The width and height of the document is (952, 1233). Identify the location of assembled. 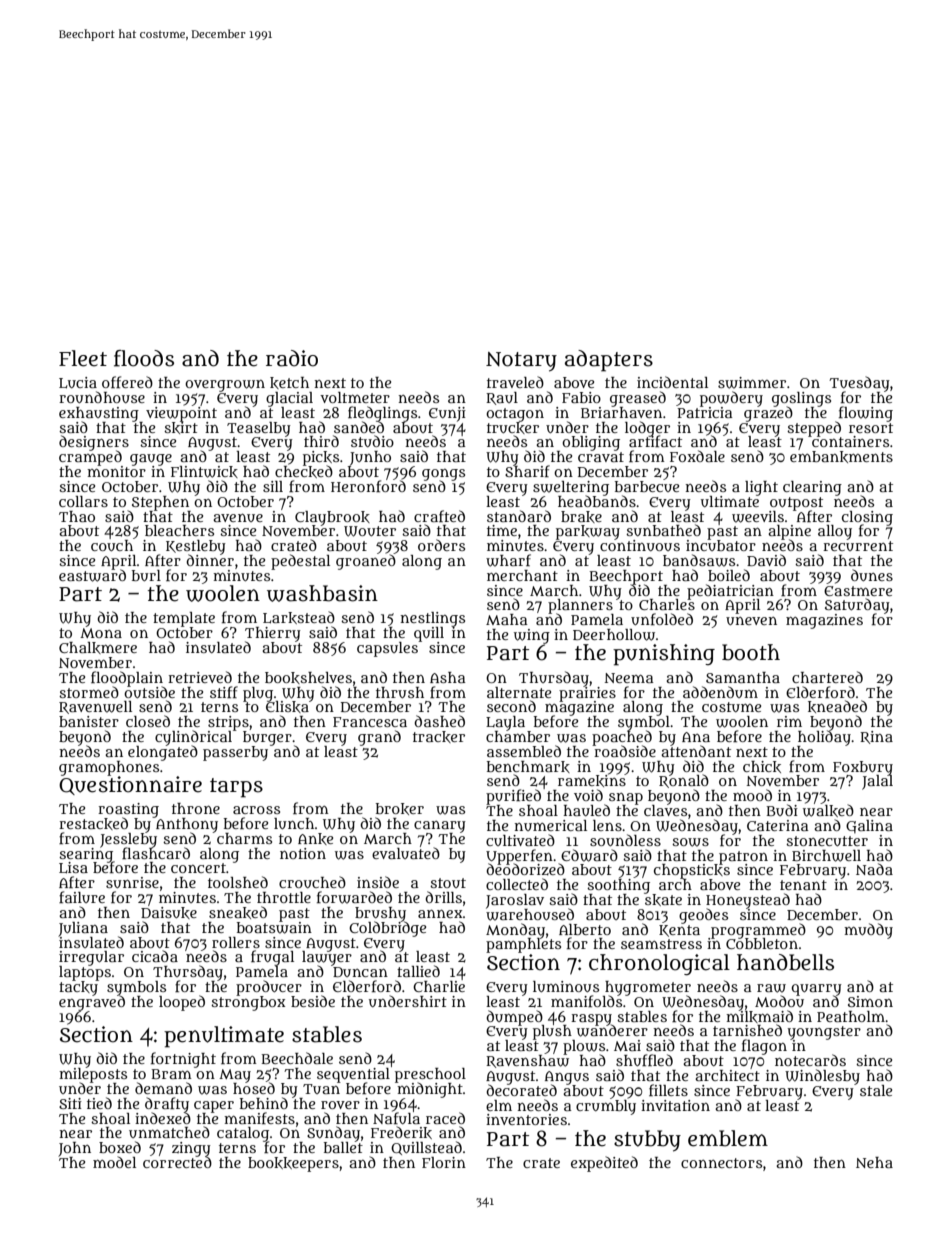
(524, 751).
